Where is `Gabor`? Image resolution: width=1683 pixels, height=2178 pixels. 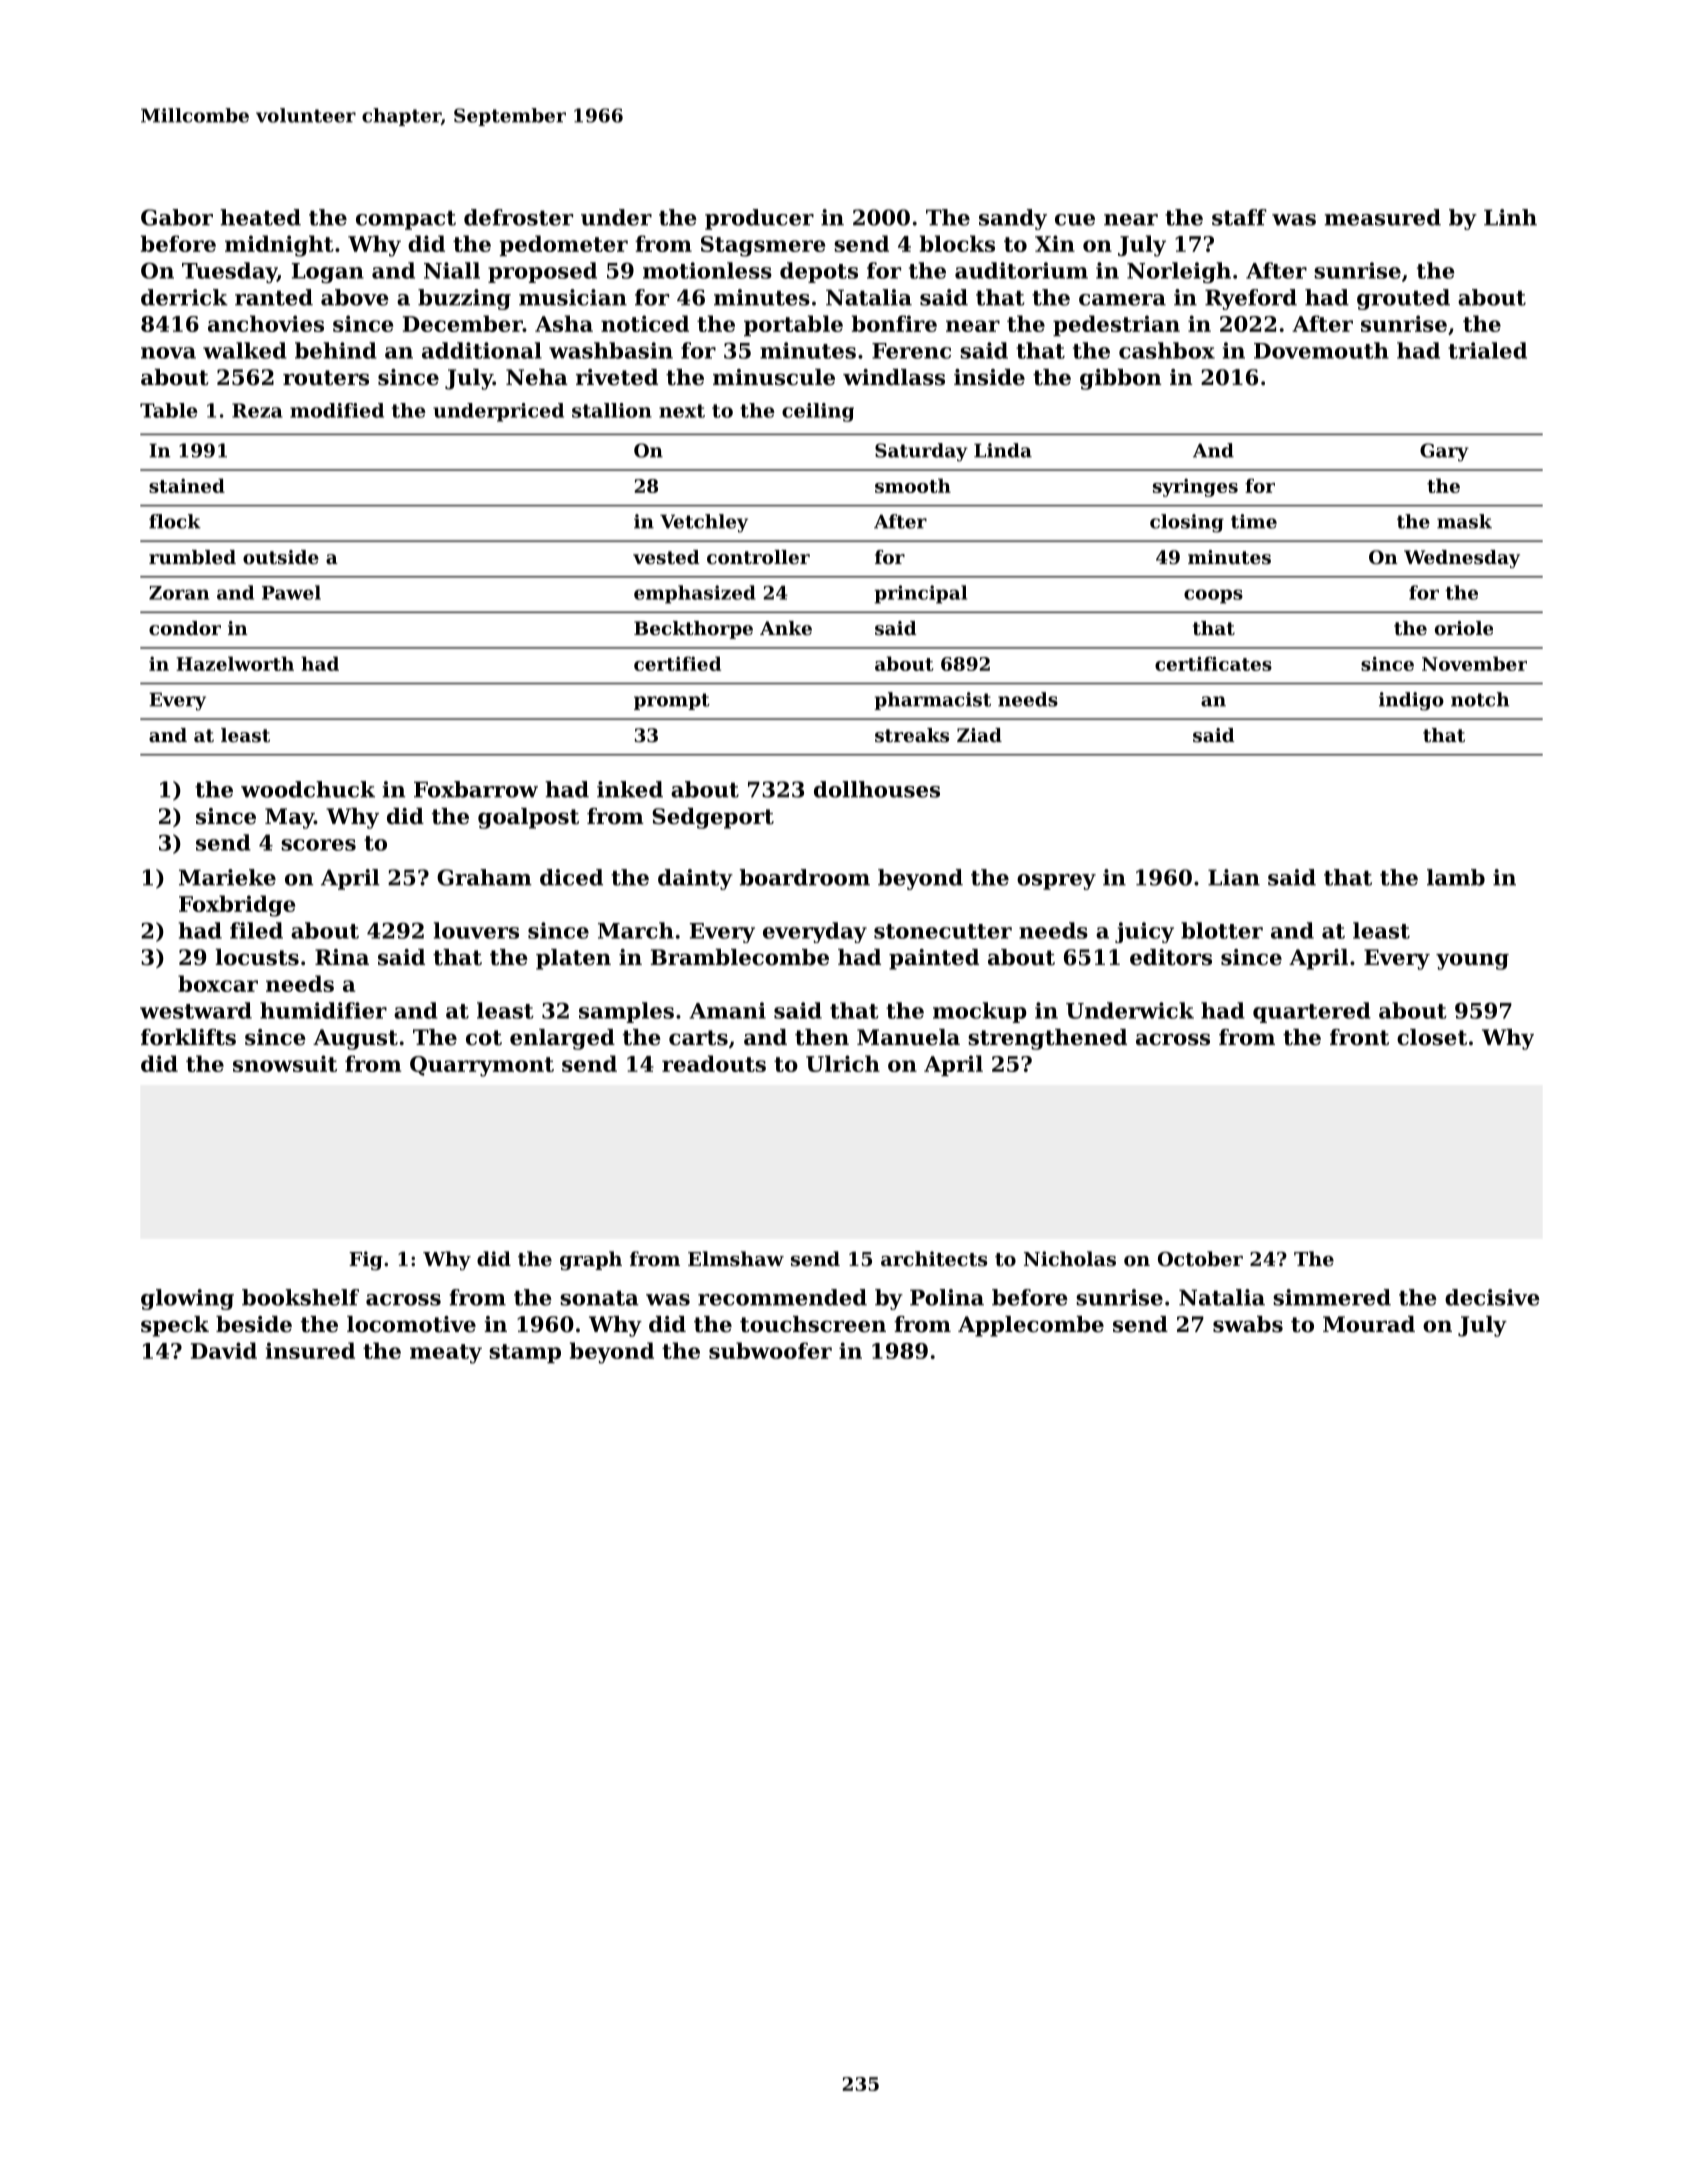
Gabor is located at coordinates (177, 217).
